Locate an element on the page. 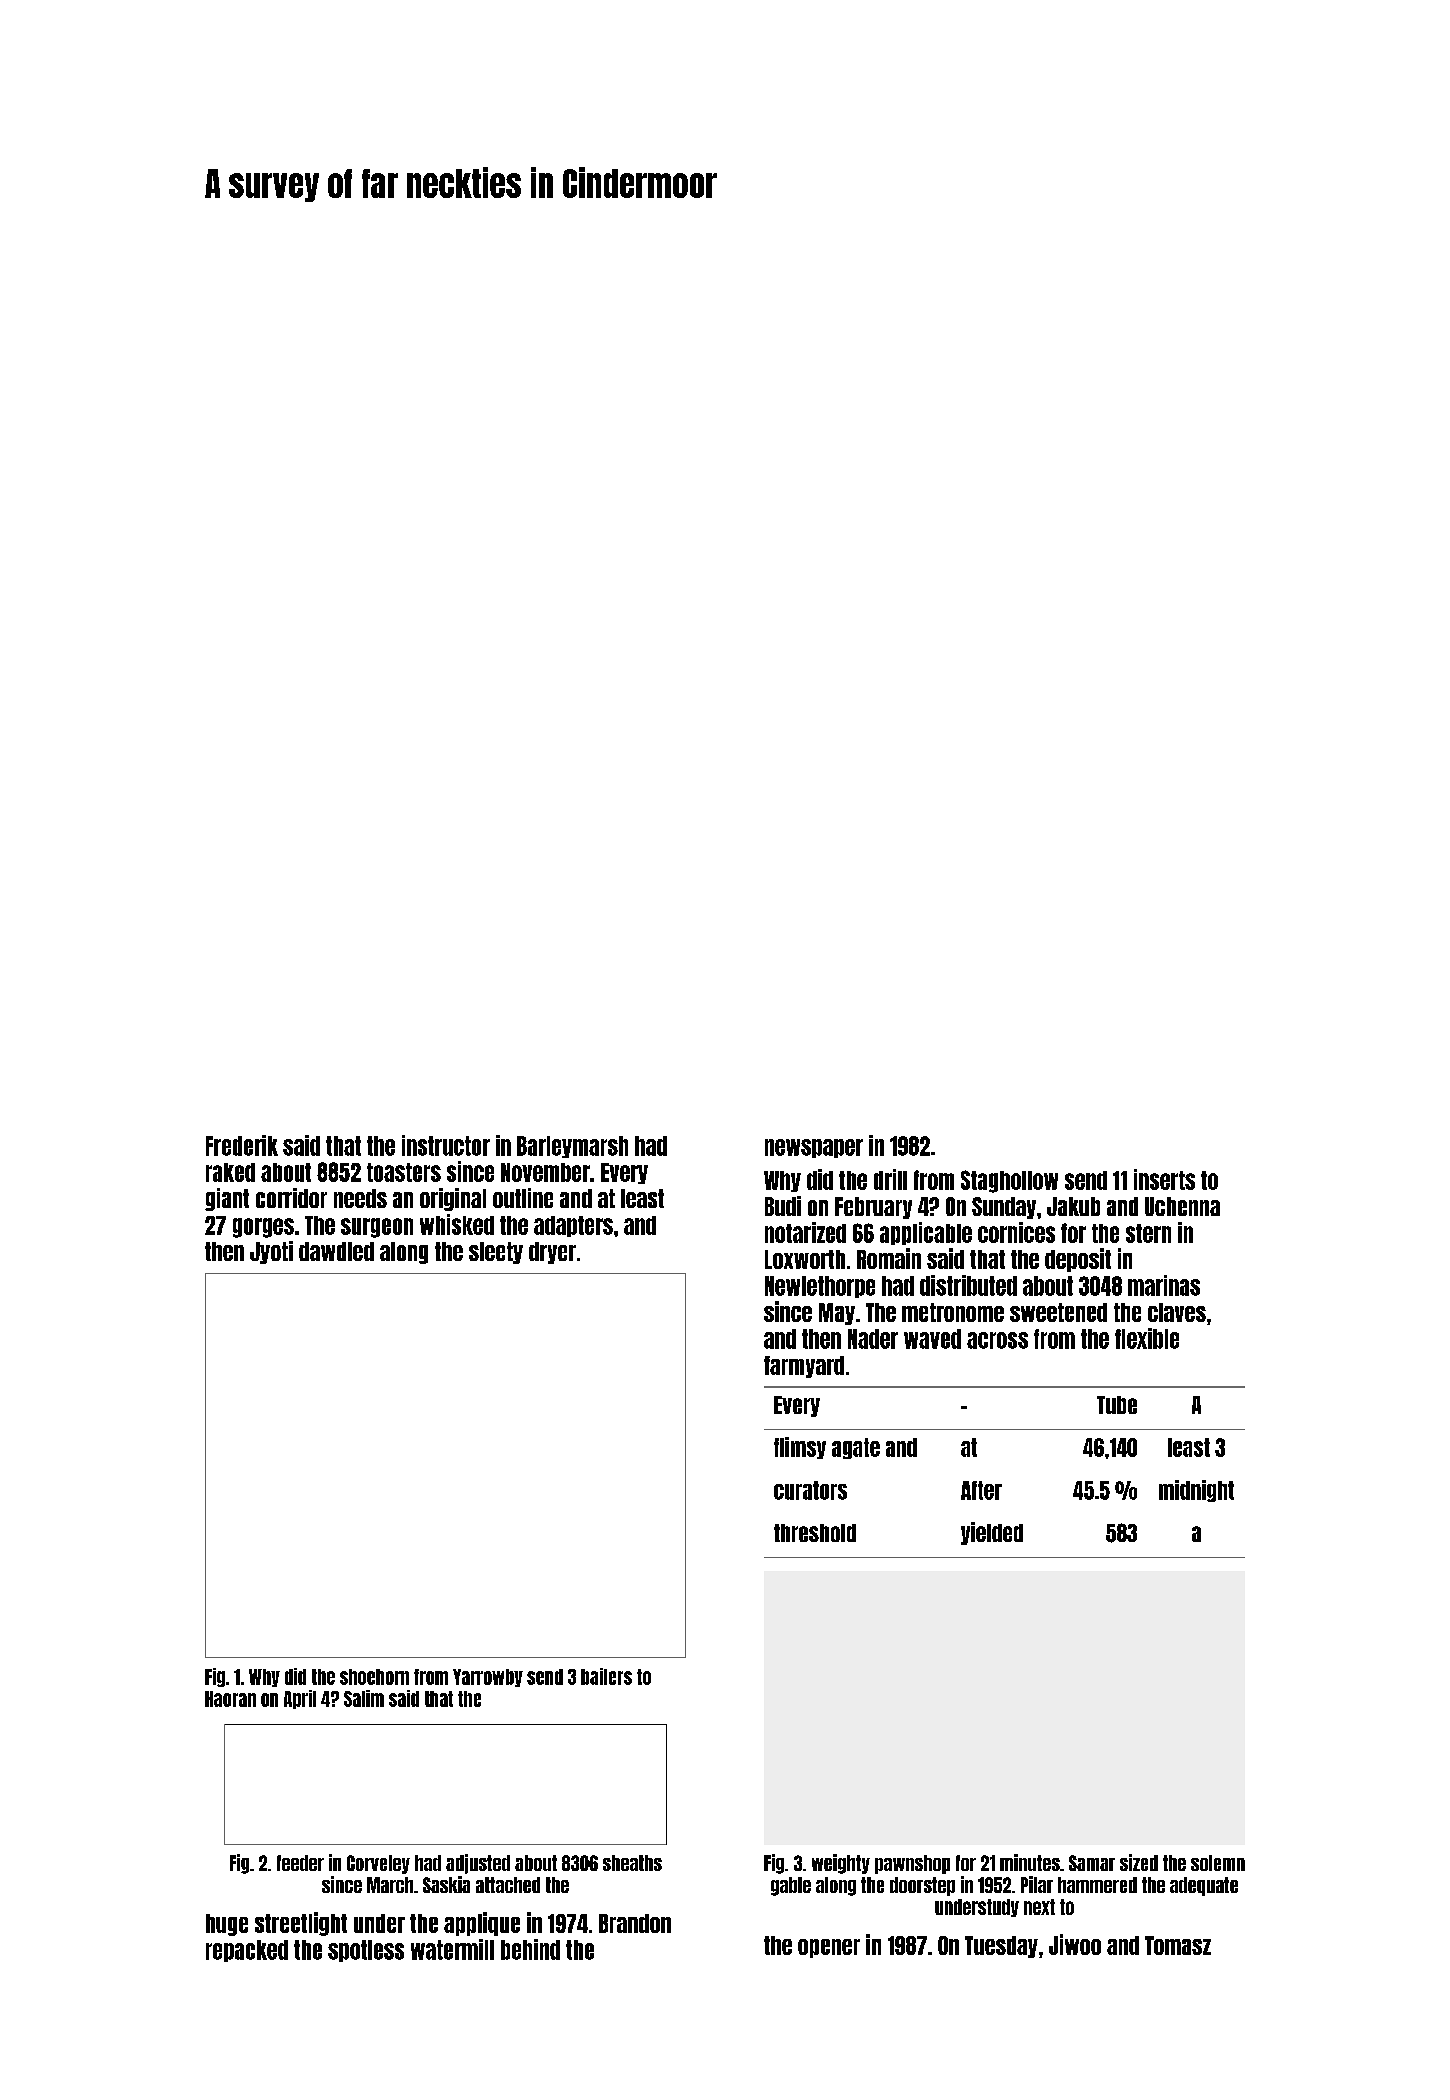 The height and width of the page is (2100, 1450). attached is located at coordinates (508, 1885).
